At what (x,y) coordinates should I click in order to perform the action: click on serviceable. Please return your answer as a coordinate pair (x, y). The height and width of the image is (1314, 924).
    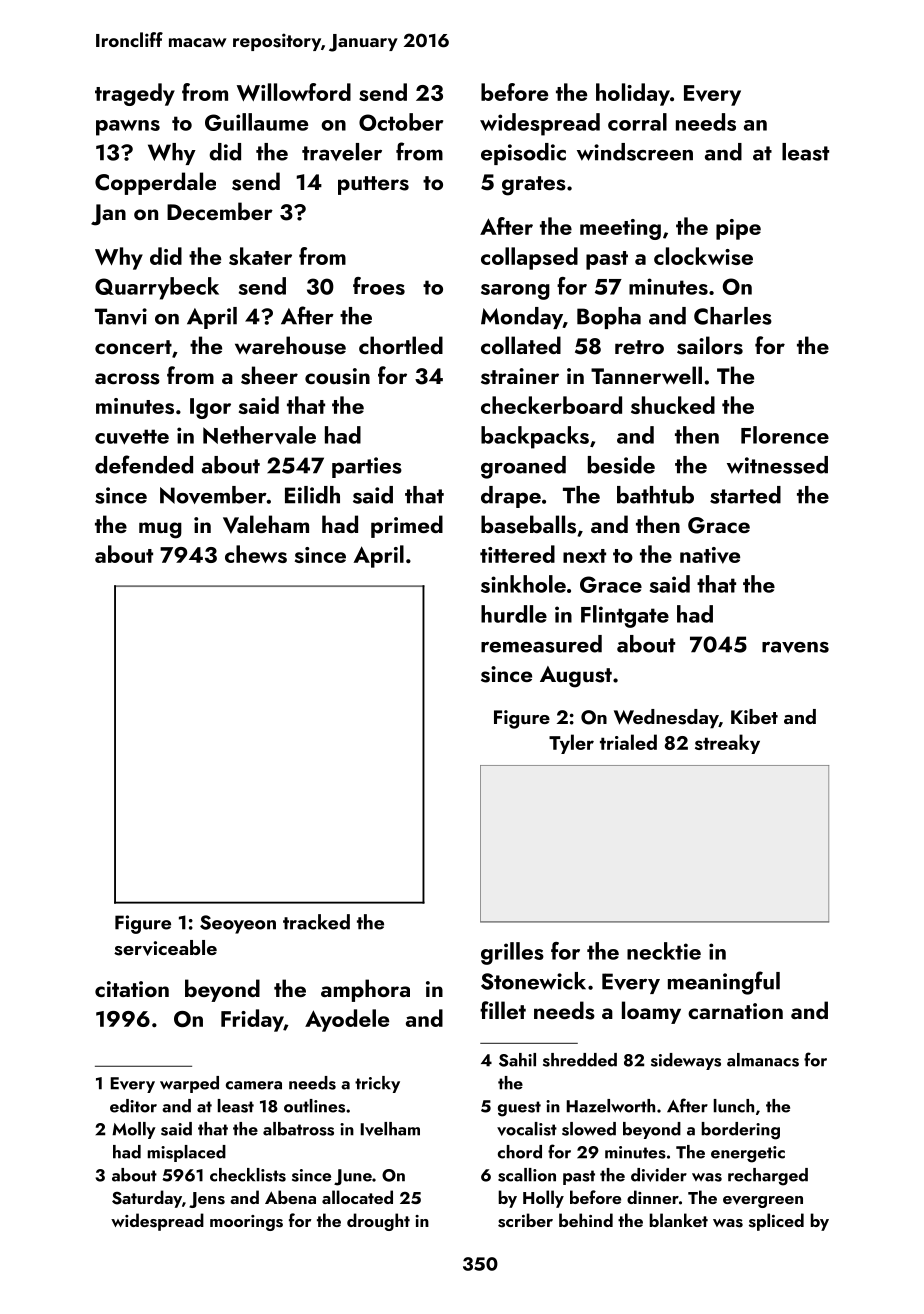
    Looking at the image, I should click on (165, 948).
